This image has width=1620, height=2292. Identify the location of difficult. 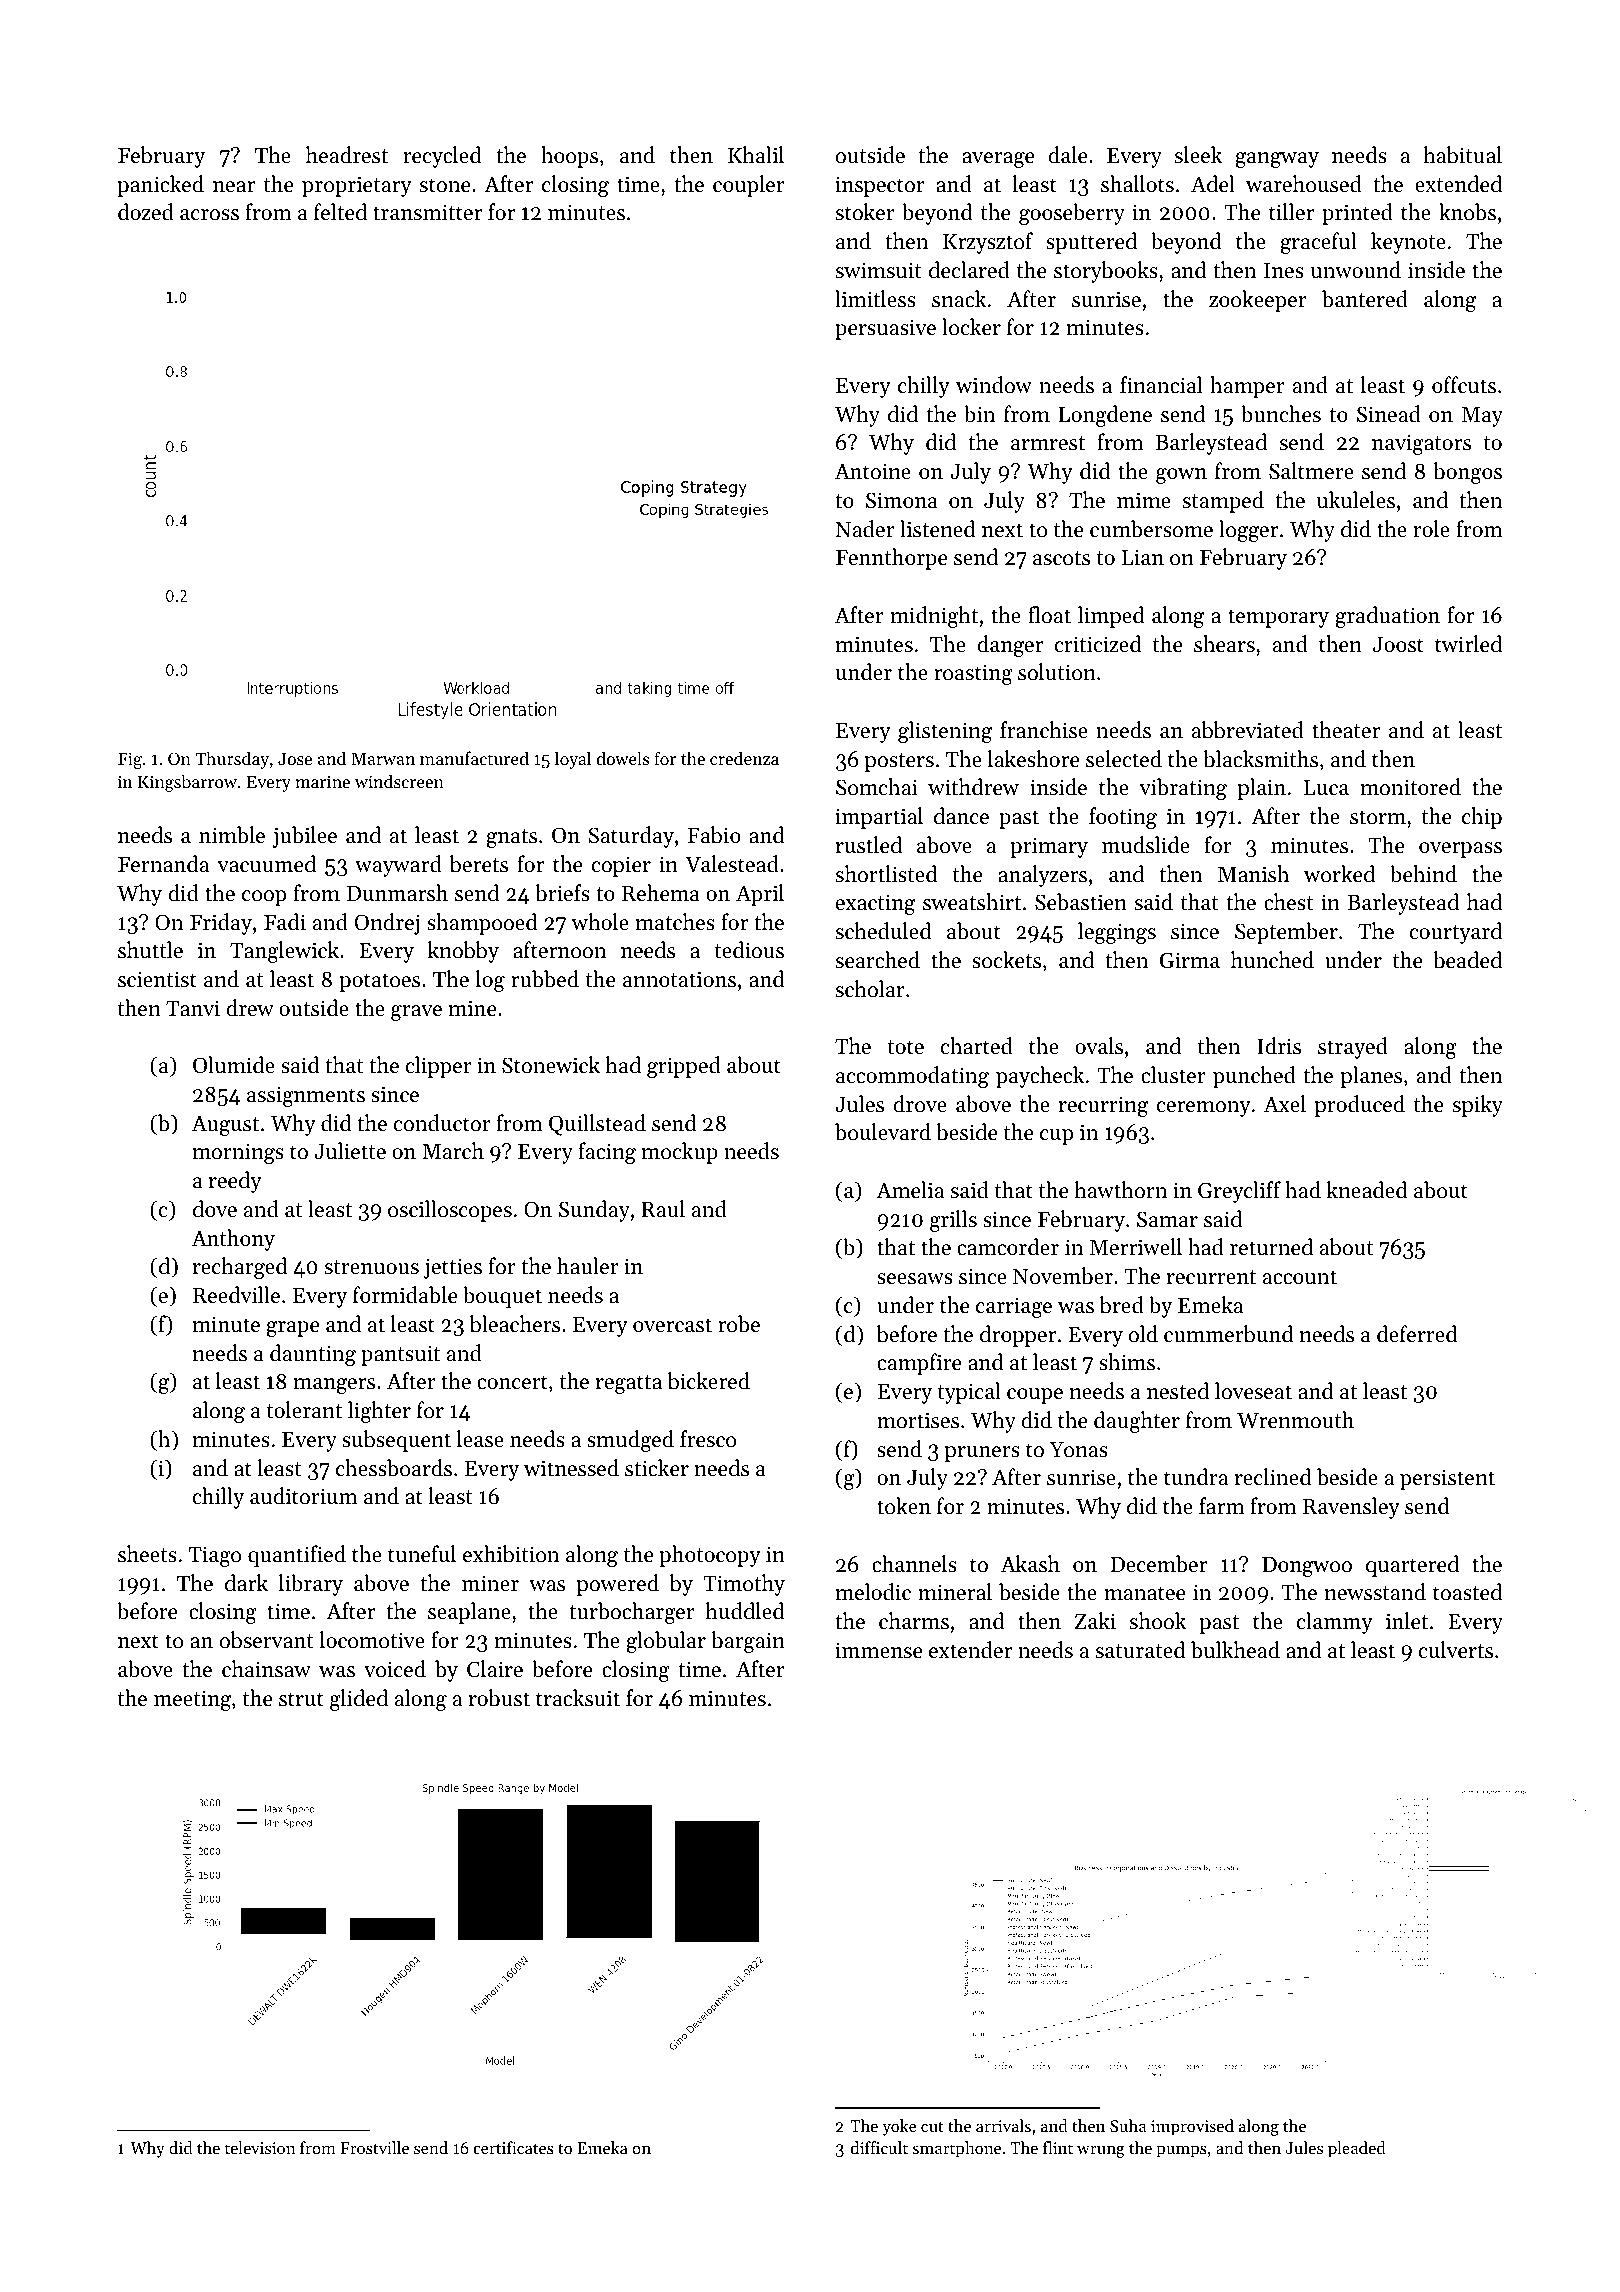
(879, 2147).
